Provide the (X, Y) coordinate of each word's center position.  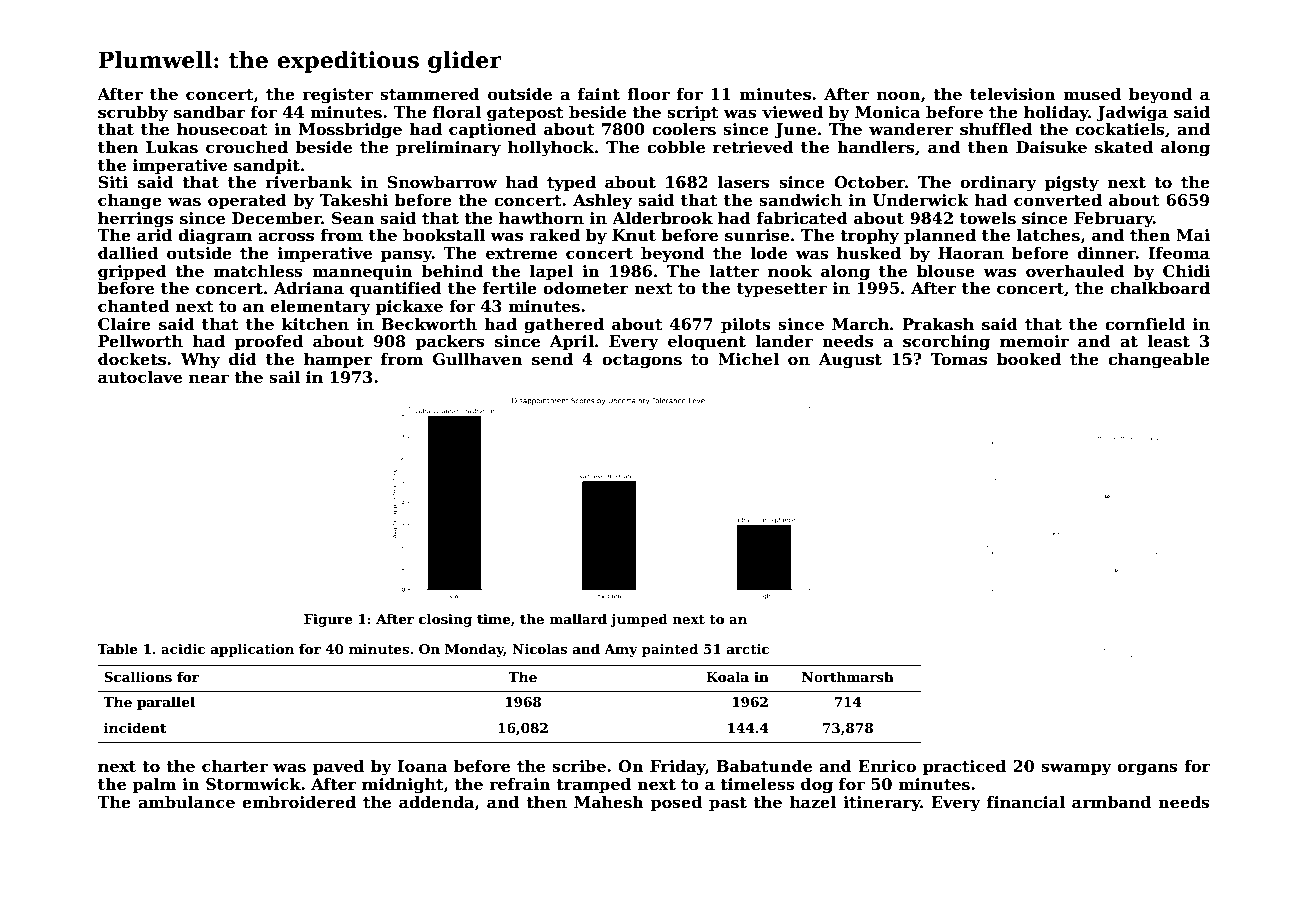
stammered (430, 94)
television (1013, 94)
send (552, 359)
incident (135, 727)
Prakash (938, 324)
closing (445, 620)
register (338, 96)
